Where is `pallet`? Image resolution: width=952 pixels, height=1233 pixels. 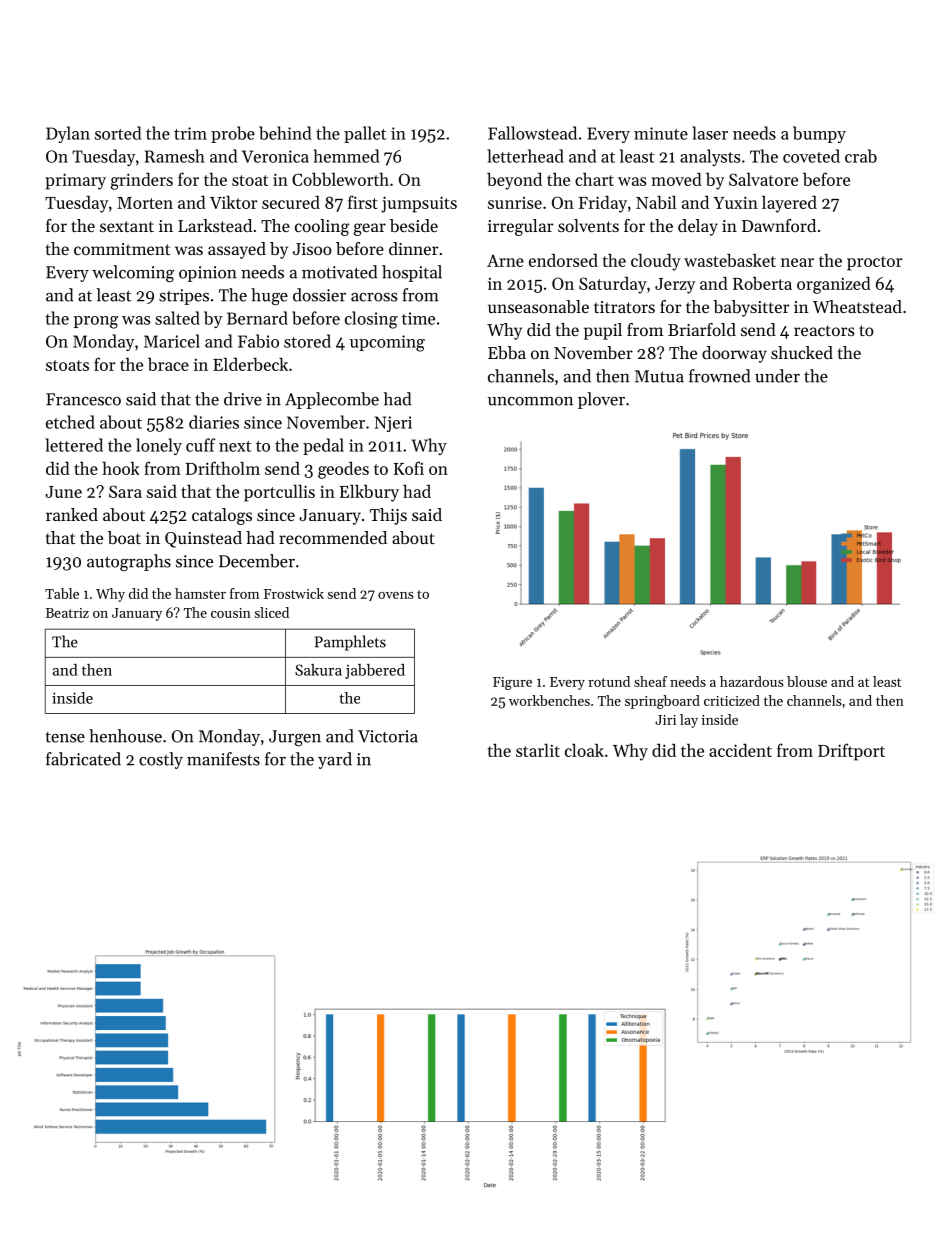 pallet is located at coordinates (365, 134).
